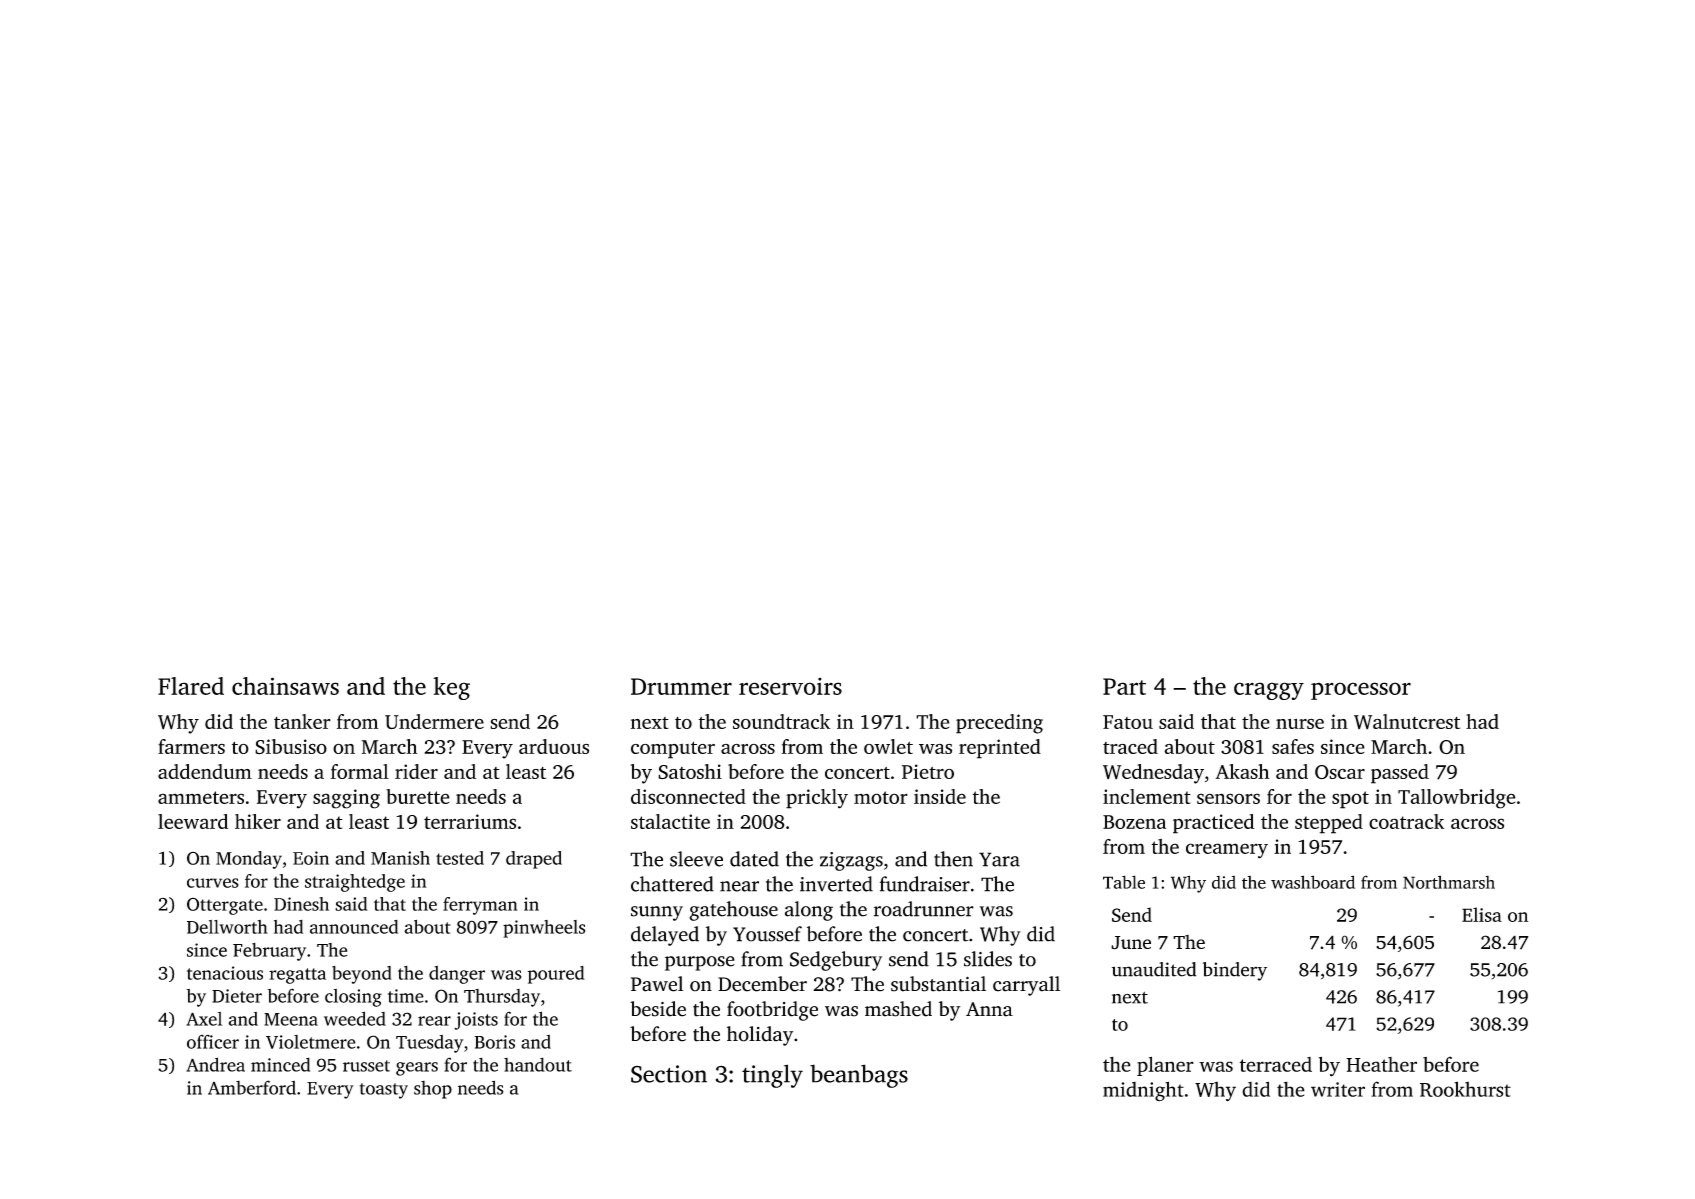 This page has height=1199, width=1695. I want to click on holiday, so click(760, 1036).
